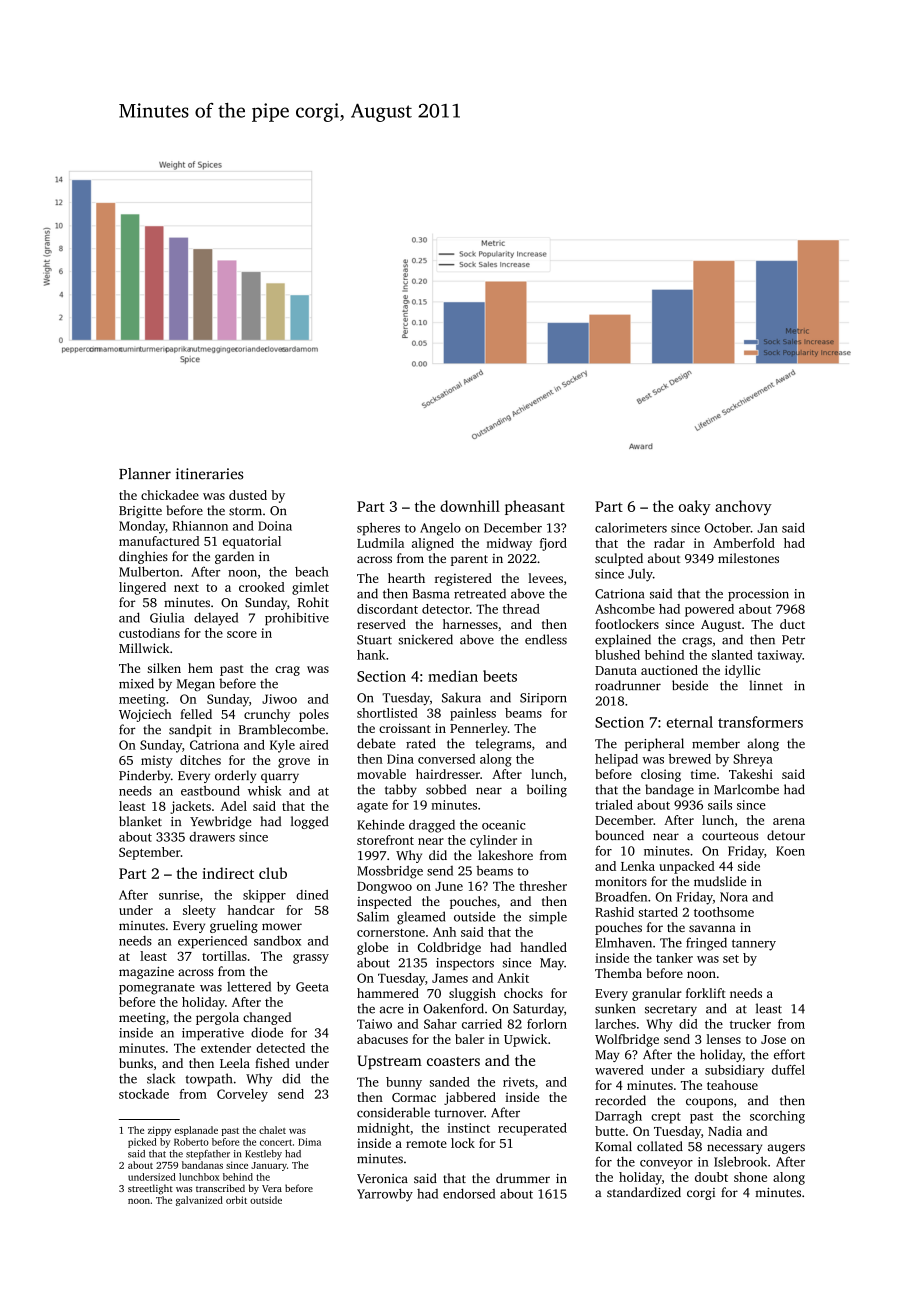 This screenshot has width=924, height=1308. Describe the element at coordinates (406, 578) in the screenshot. I see `hearth` at that location.
